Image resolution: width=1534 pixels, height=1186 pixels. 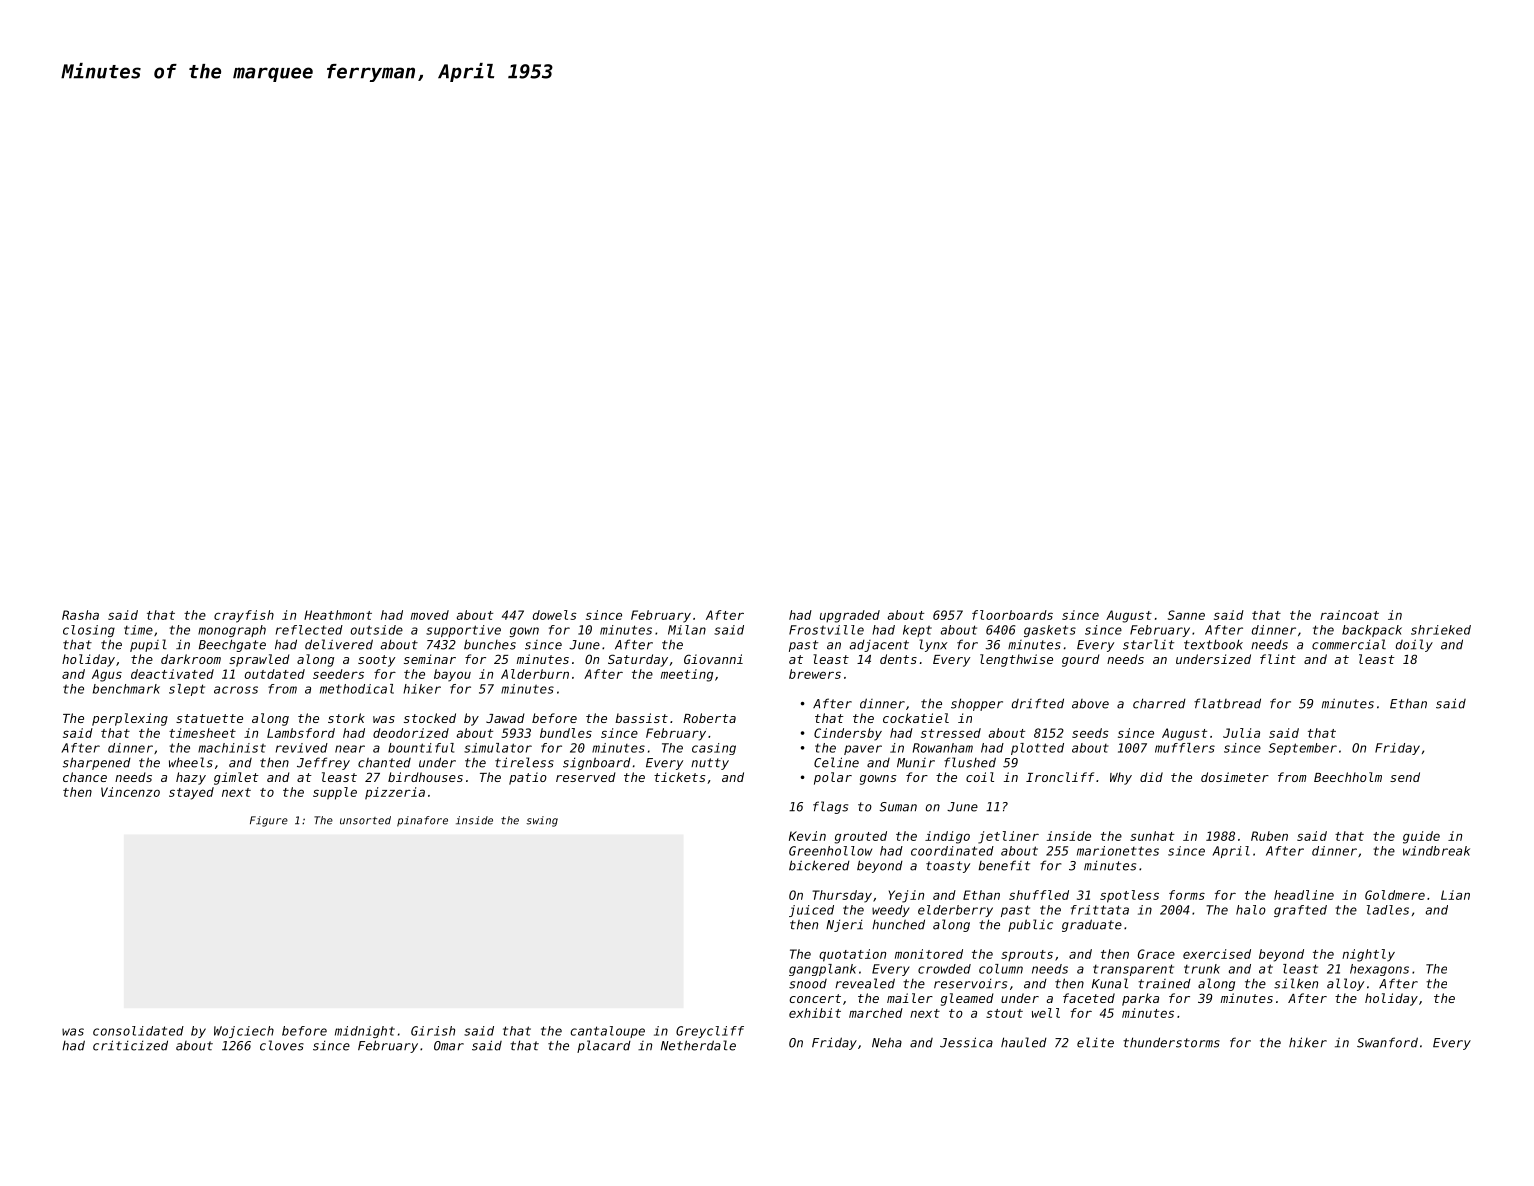 What do you see at coordinates (713, 659) in the image?
I see `Giovanni` at bounding box center [713, 659].
